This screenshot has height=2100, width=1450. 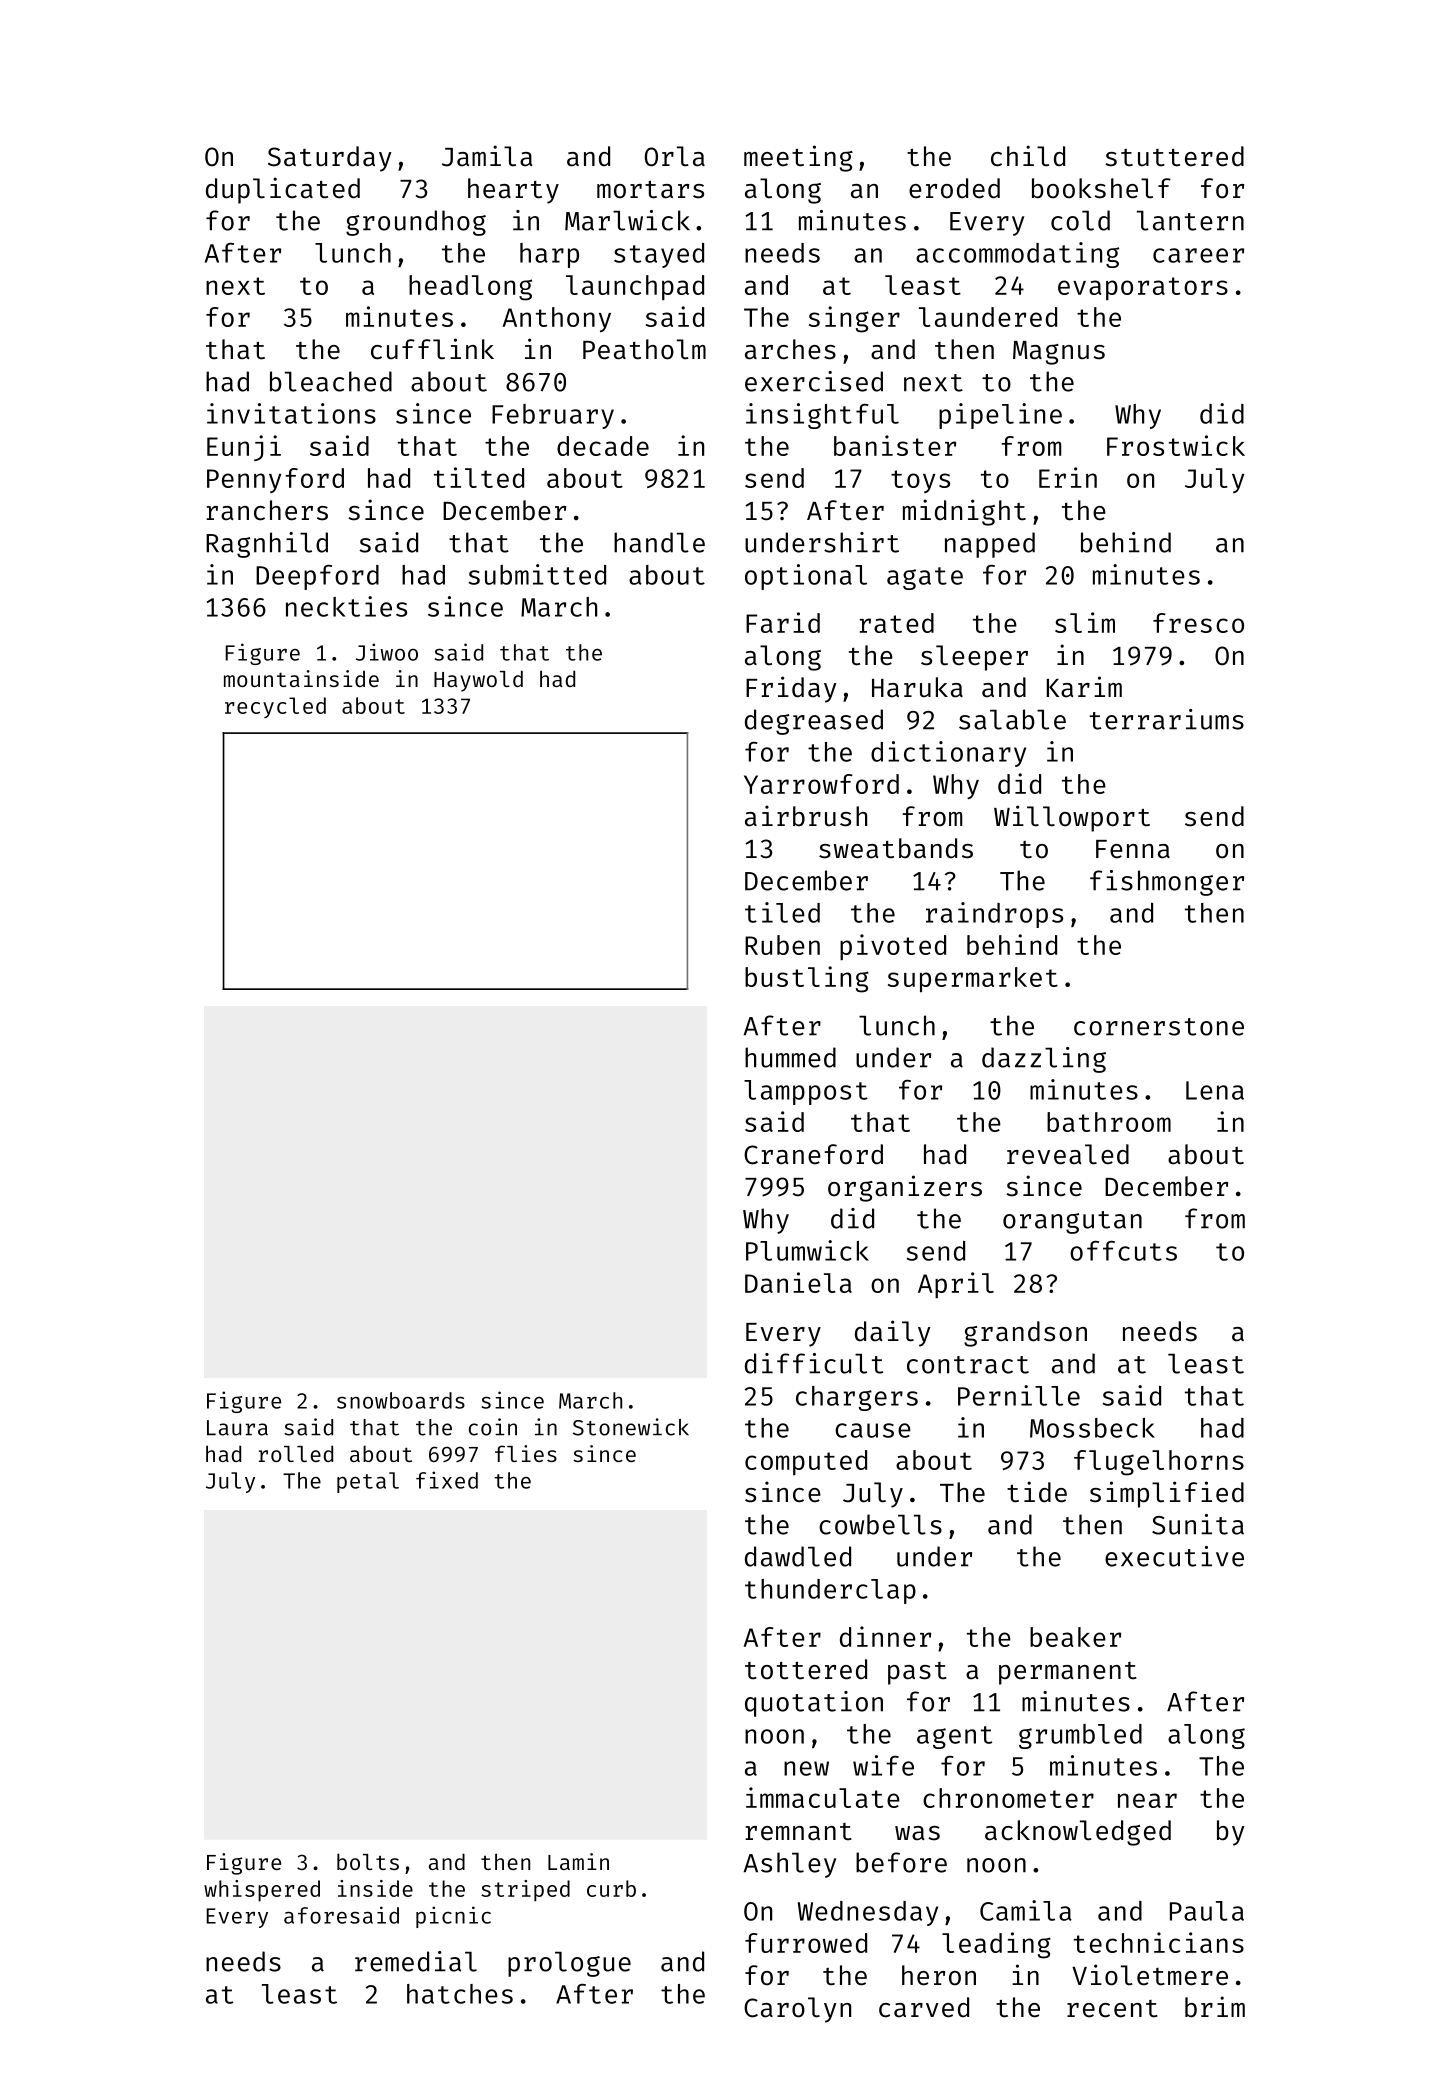 I want to click on offcuts, so click(x=1123, y=1251).
